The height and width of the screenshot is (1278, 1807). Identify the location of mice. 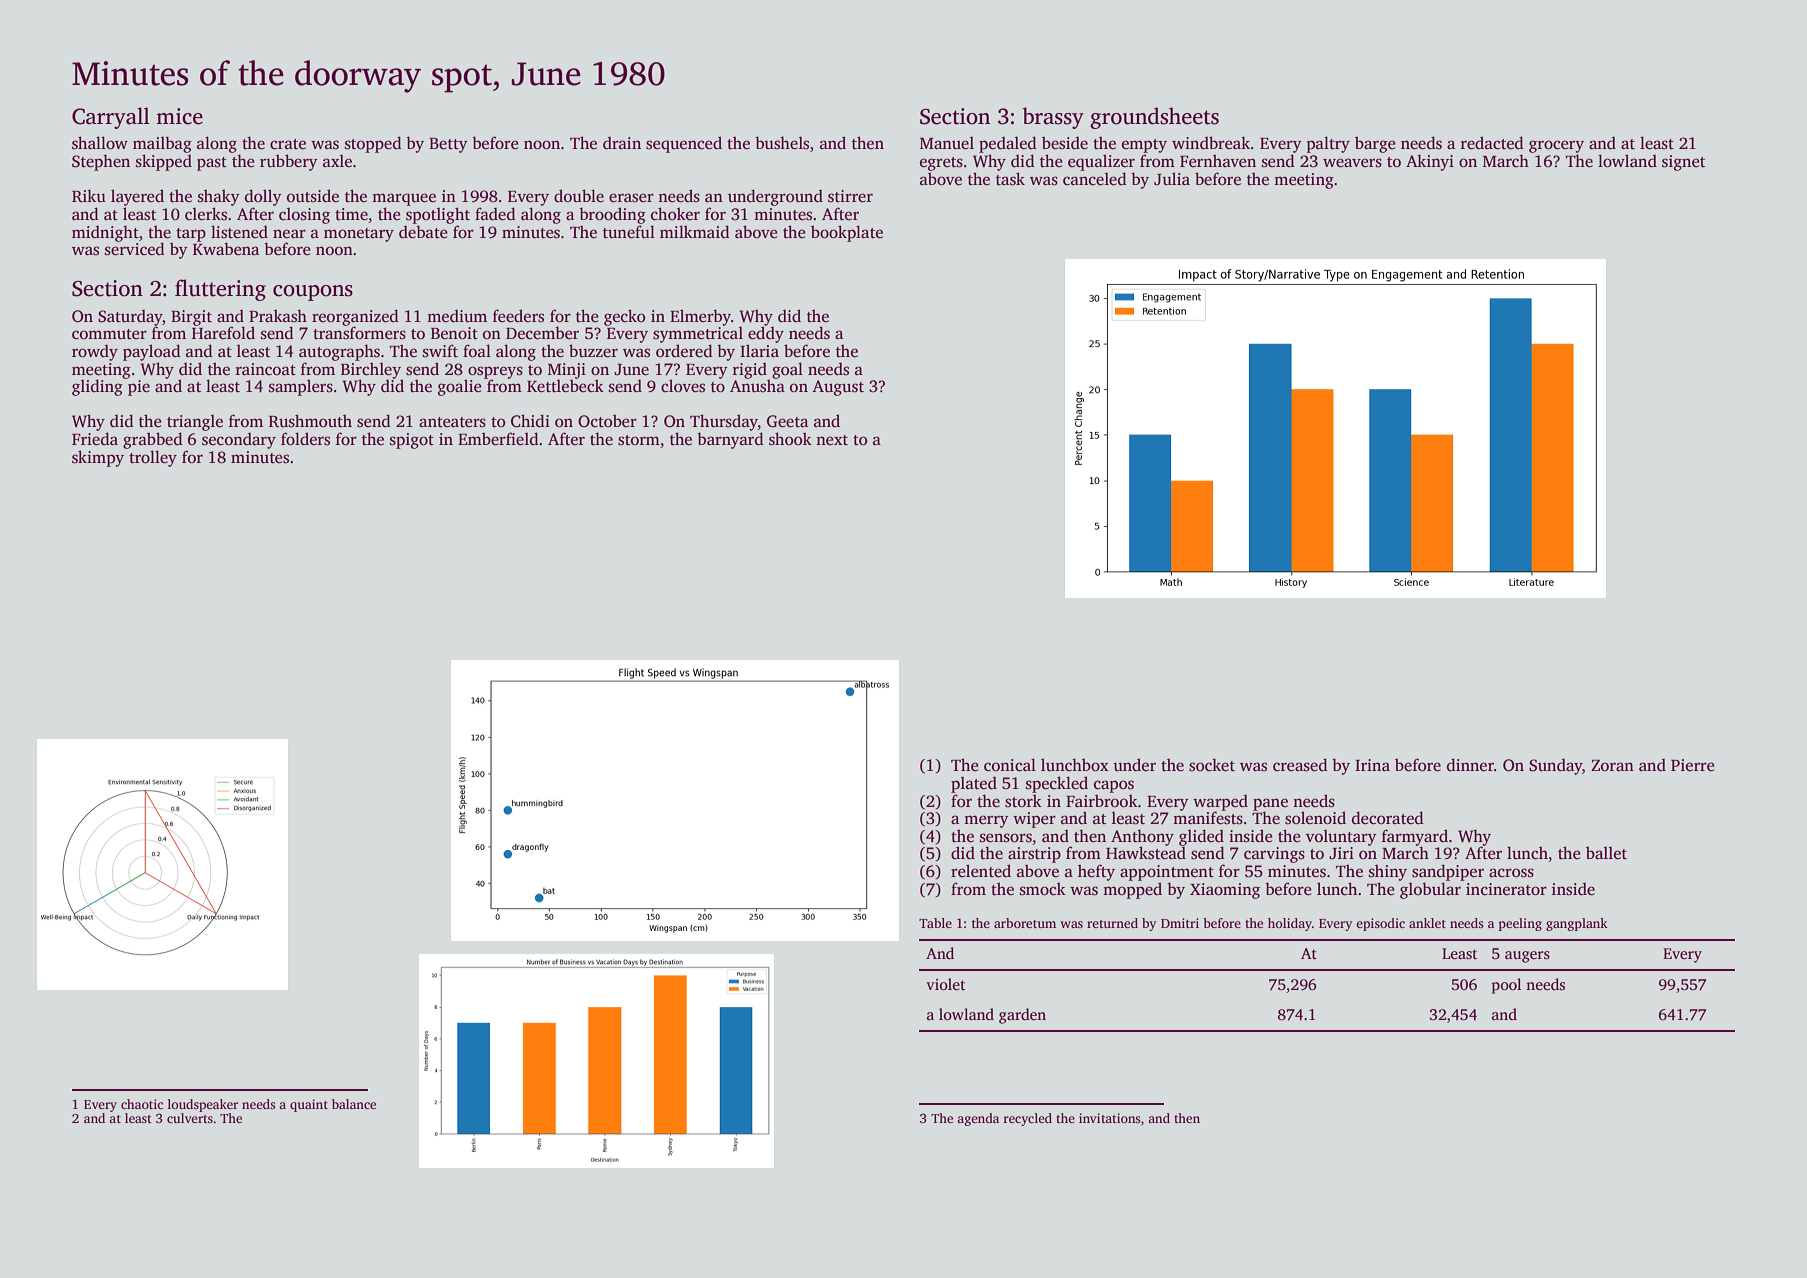
(179, 116).
